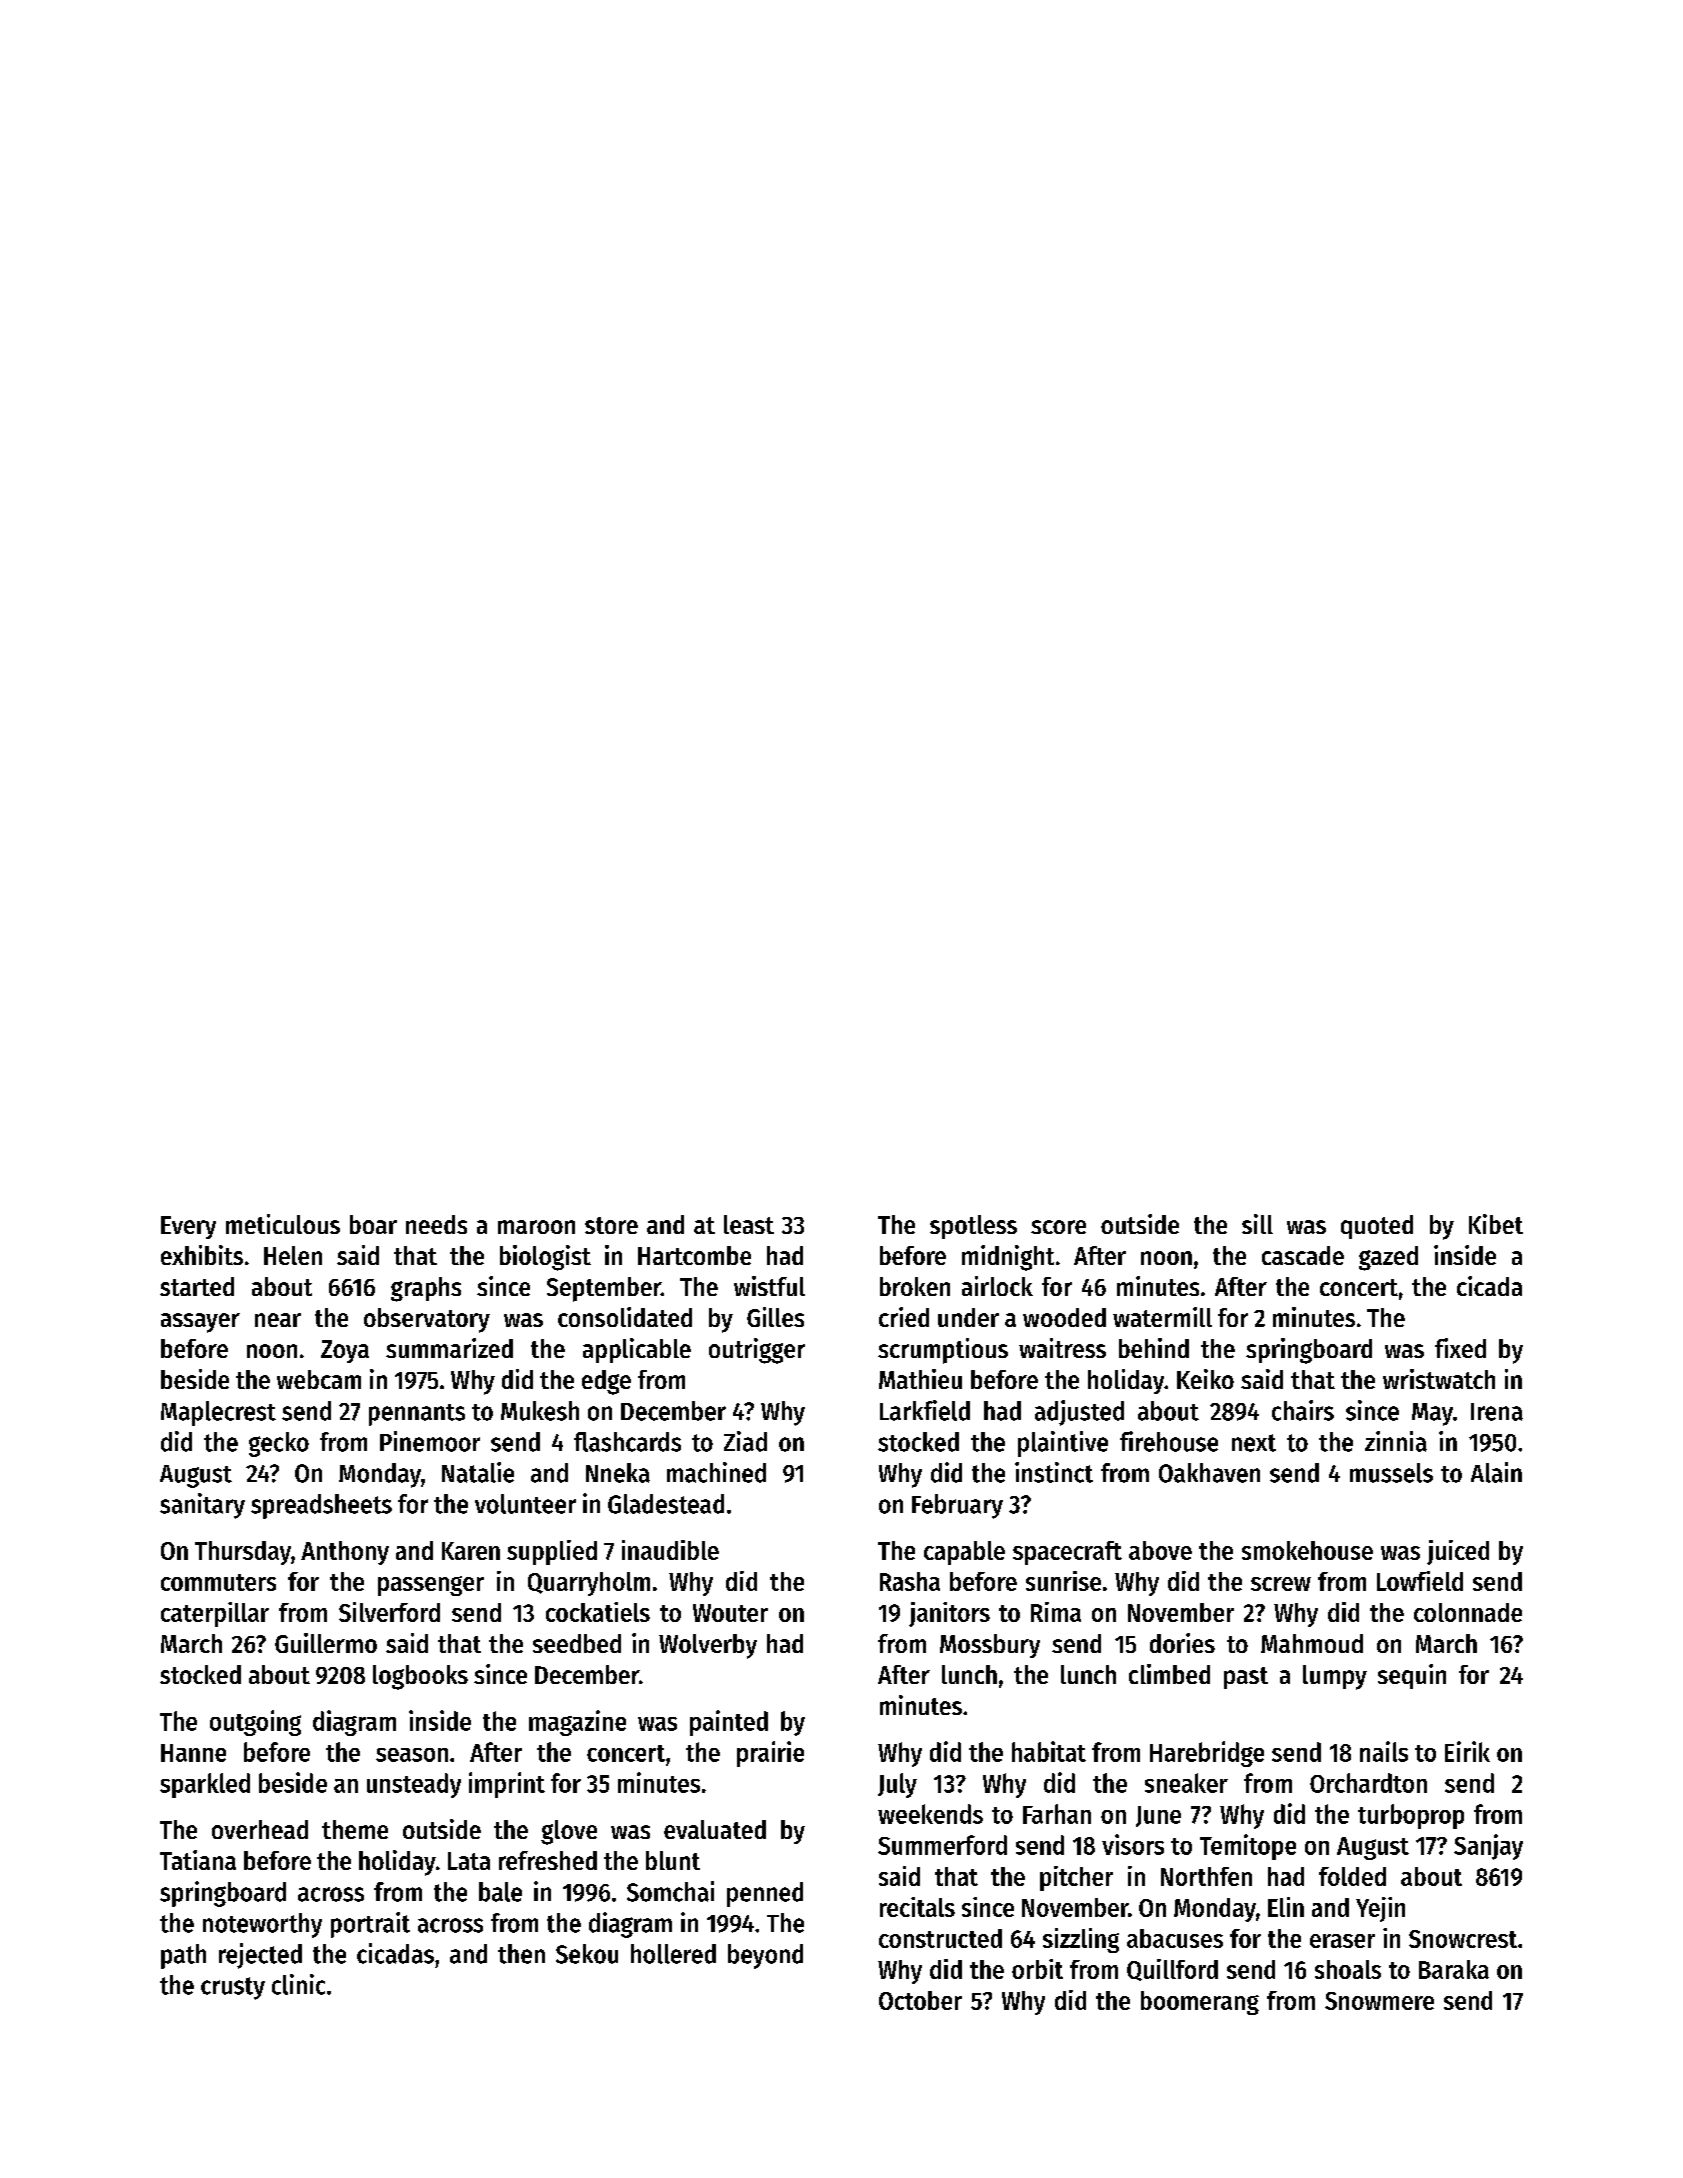 The width and height of the screenshot is (1683, 2178). What do you see at coordinates (775, 1317) in the screenshot?
I see `Gilles` at bounding box center [775, 1317].
